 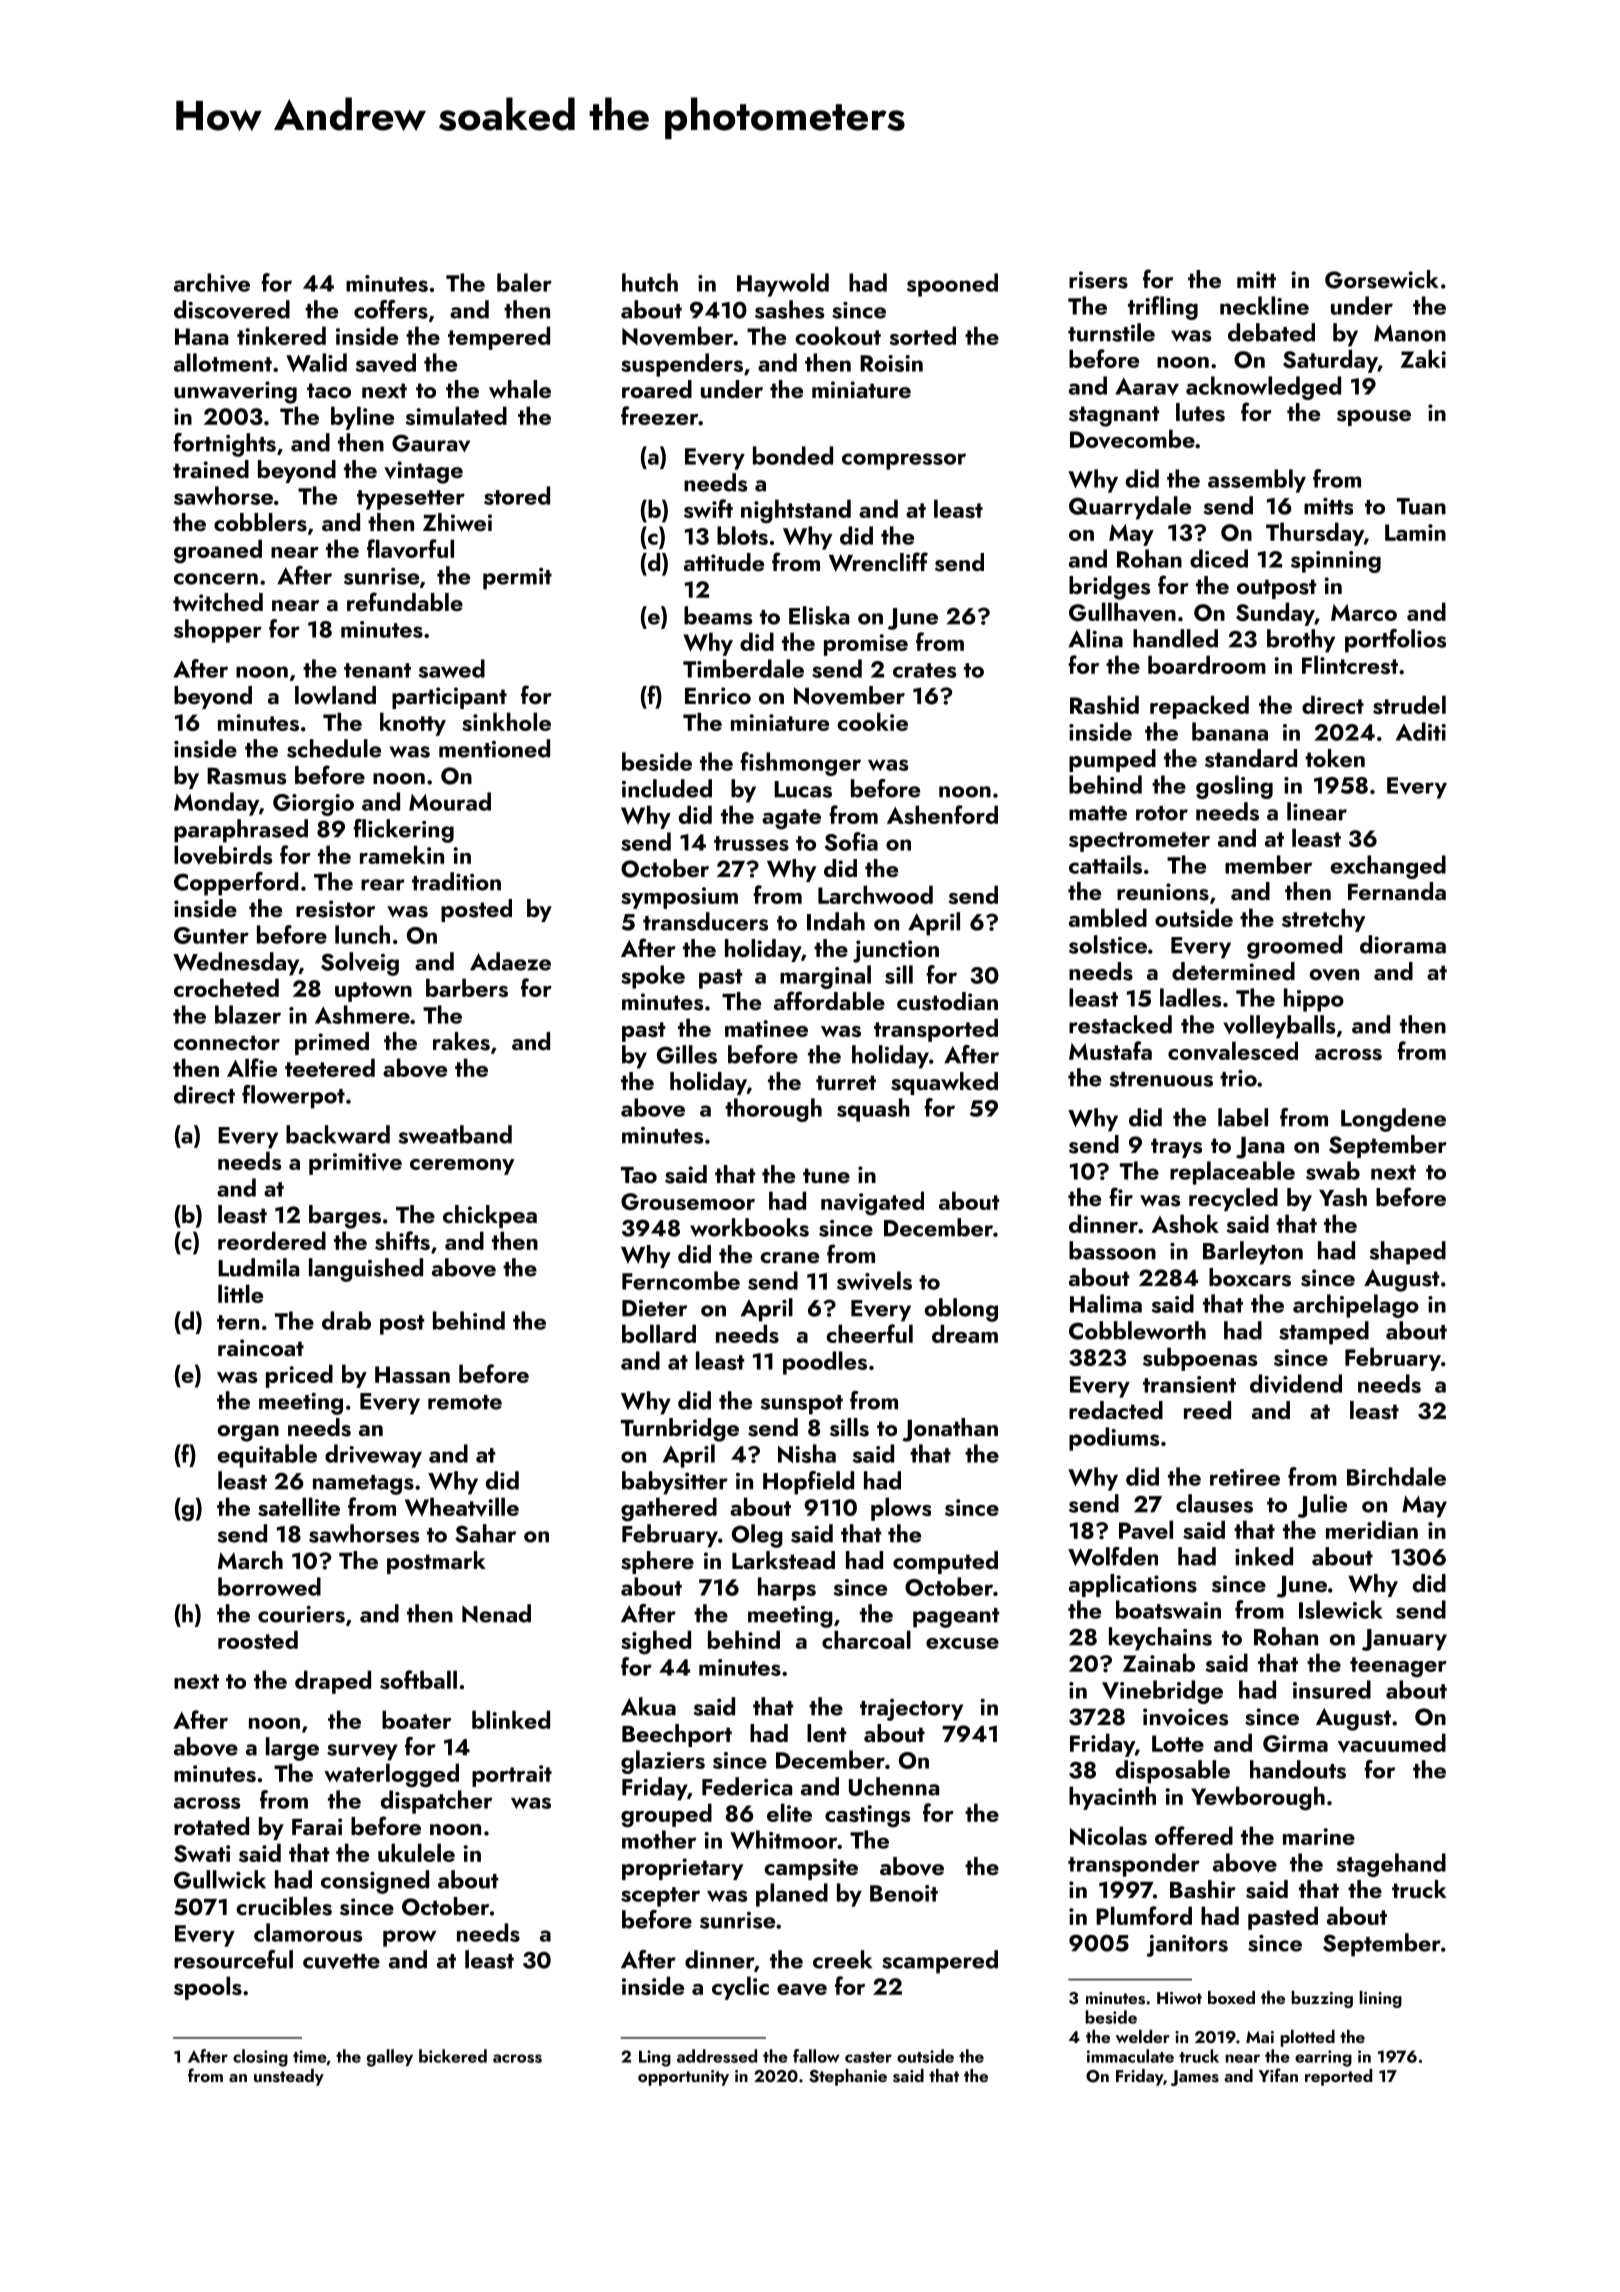 What do you see at coordinates (218, 602) in the image?
I see `twitched` at bounding box center [218, 602].
